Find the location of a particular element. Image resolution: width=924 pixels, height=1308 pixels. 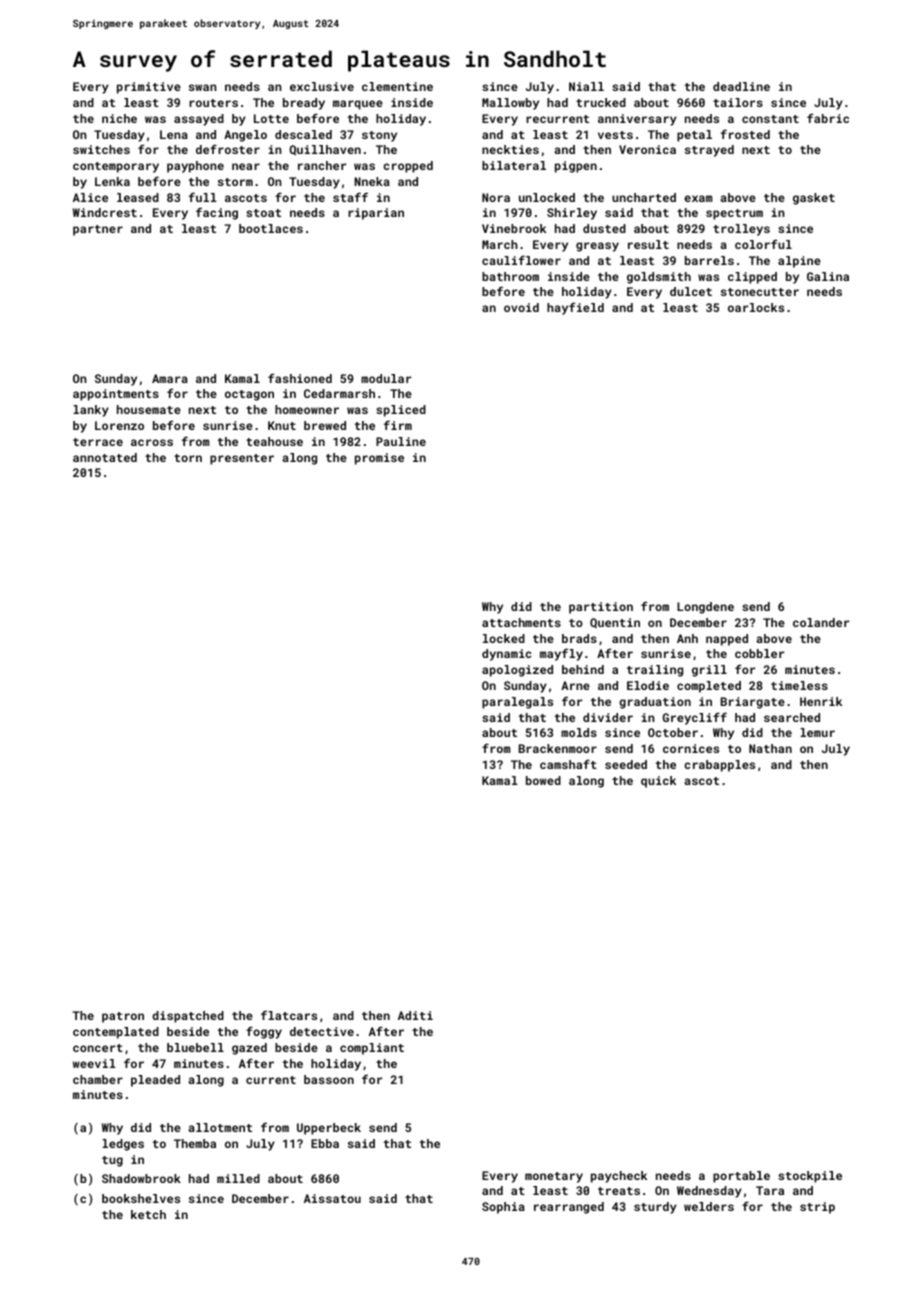

Lena is located at coordinates (174, 134).
